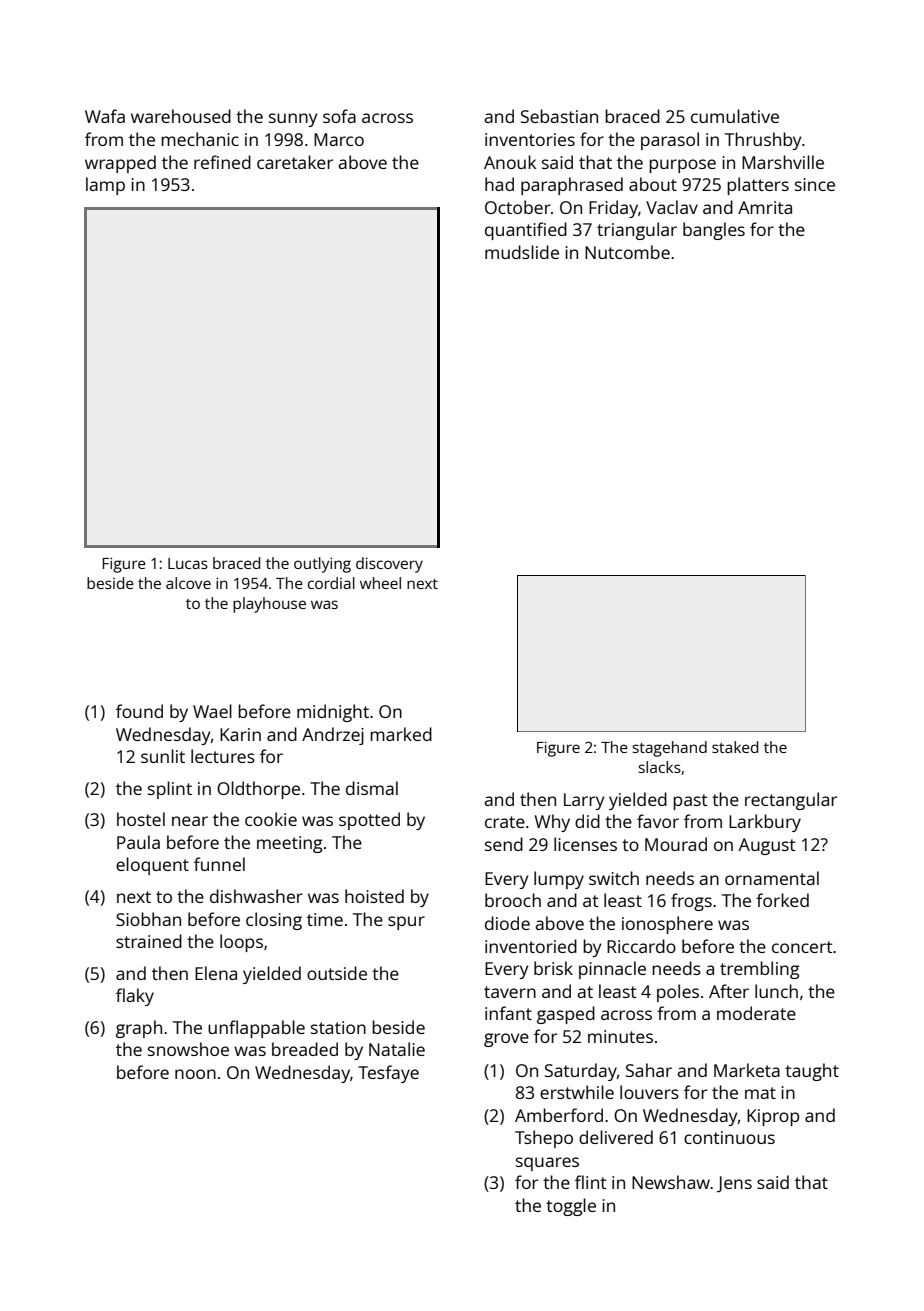 This page has width=924, height=1311. I want to click on flint, so click(591, 1182).
